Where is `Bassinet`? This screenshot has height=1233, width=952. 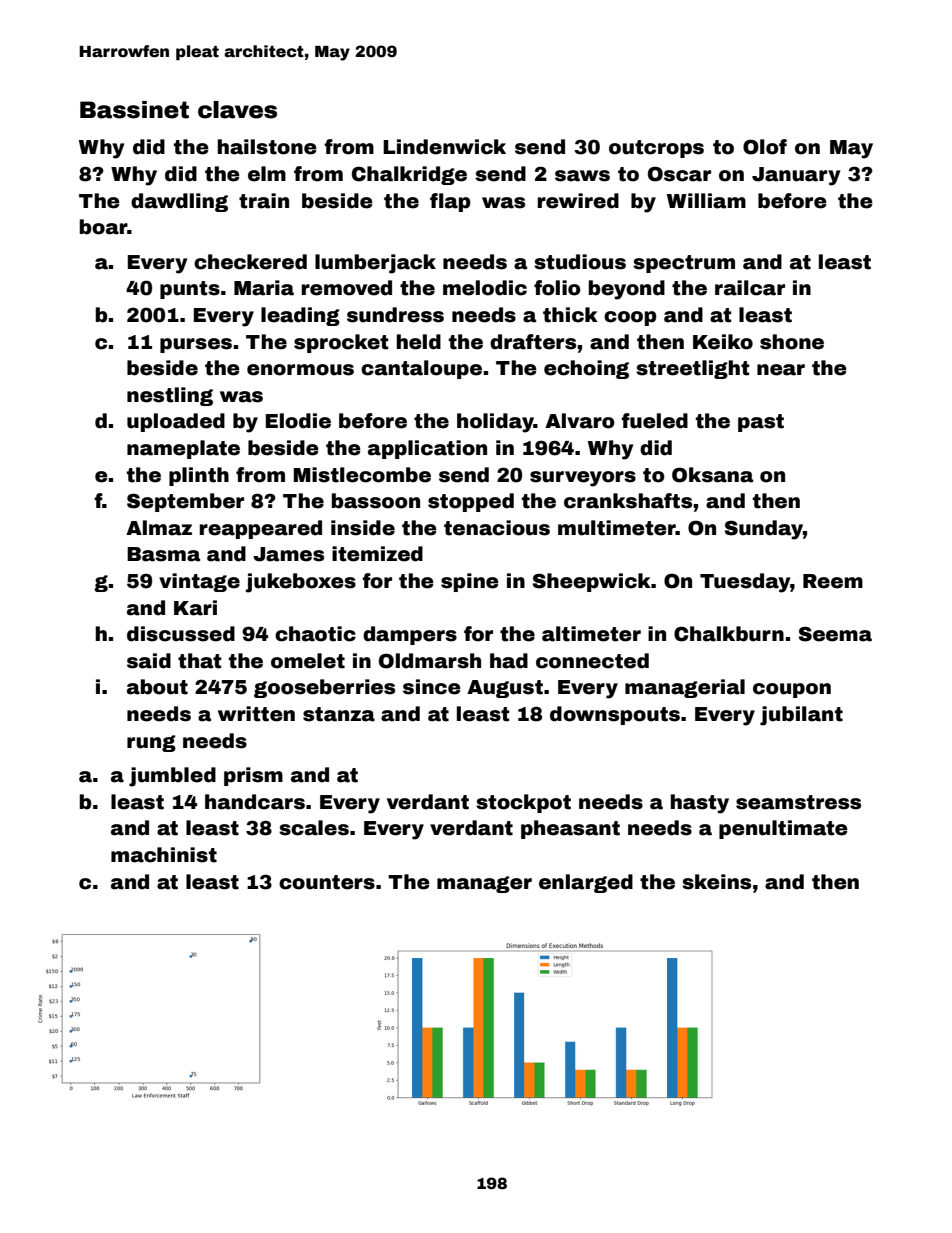
Bassinet is located at coordinates (134, 110).
